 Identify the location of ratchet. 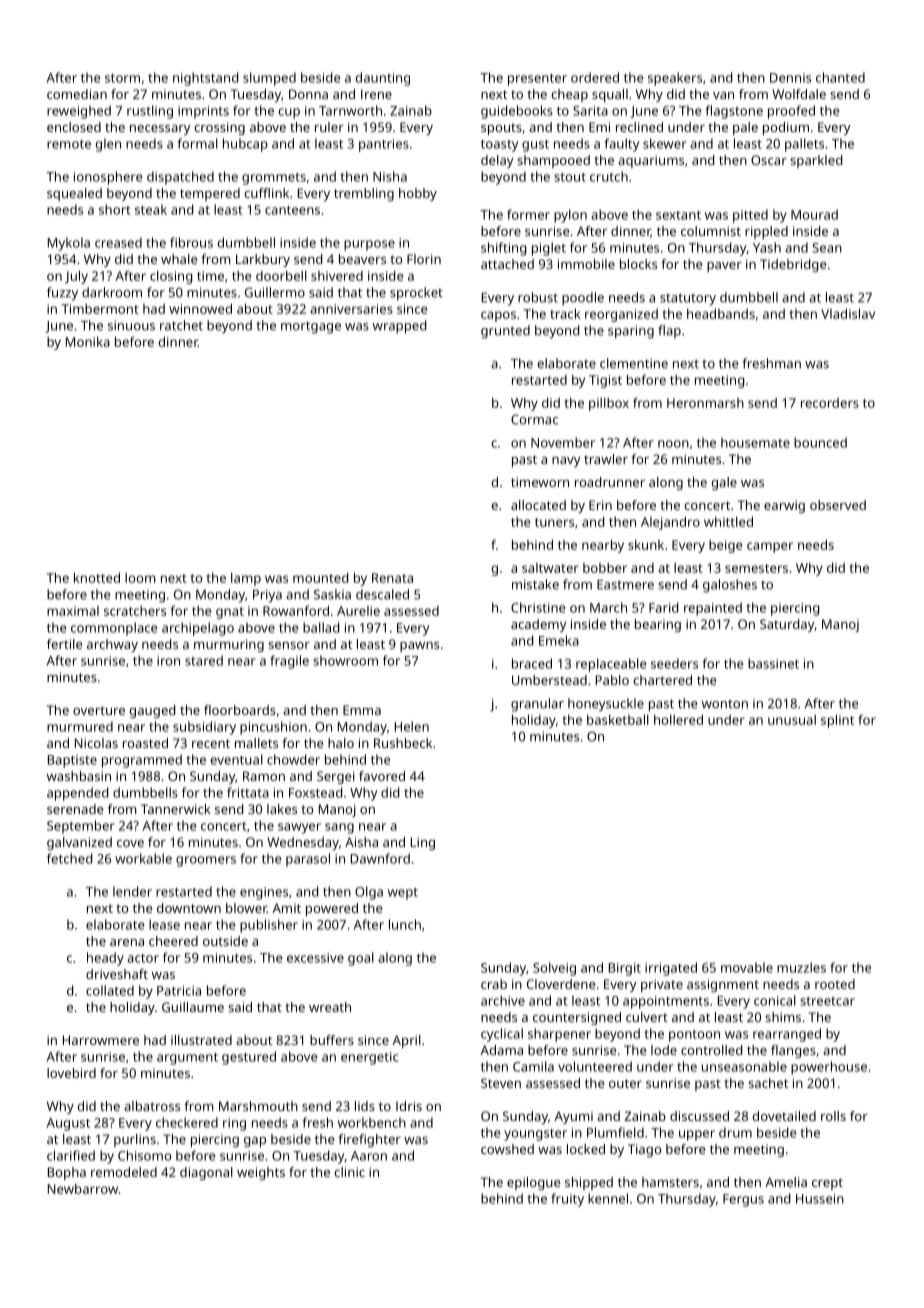
(181, 325).
